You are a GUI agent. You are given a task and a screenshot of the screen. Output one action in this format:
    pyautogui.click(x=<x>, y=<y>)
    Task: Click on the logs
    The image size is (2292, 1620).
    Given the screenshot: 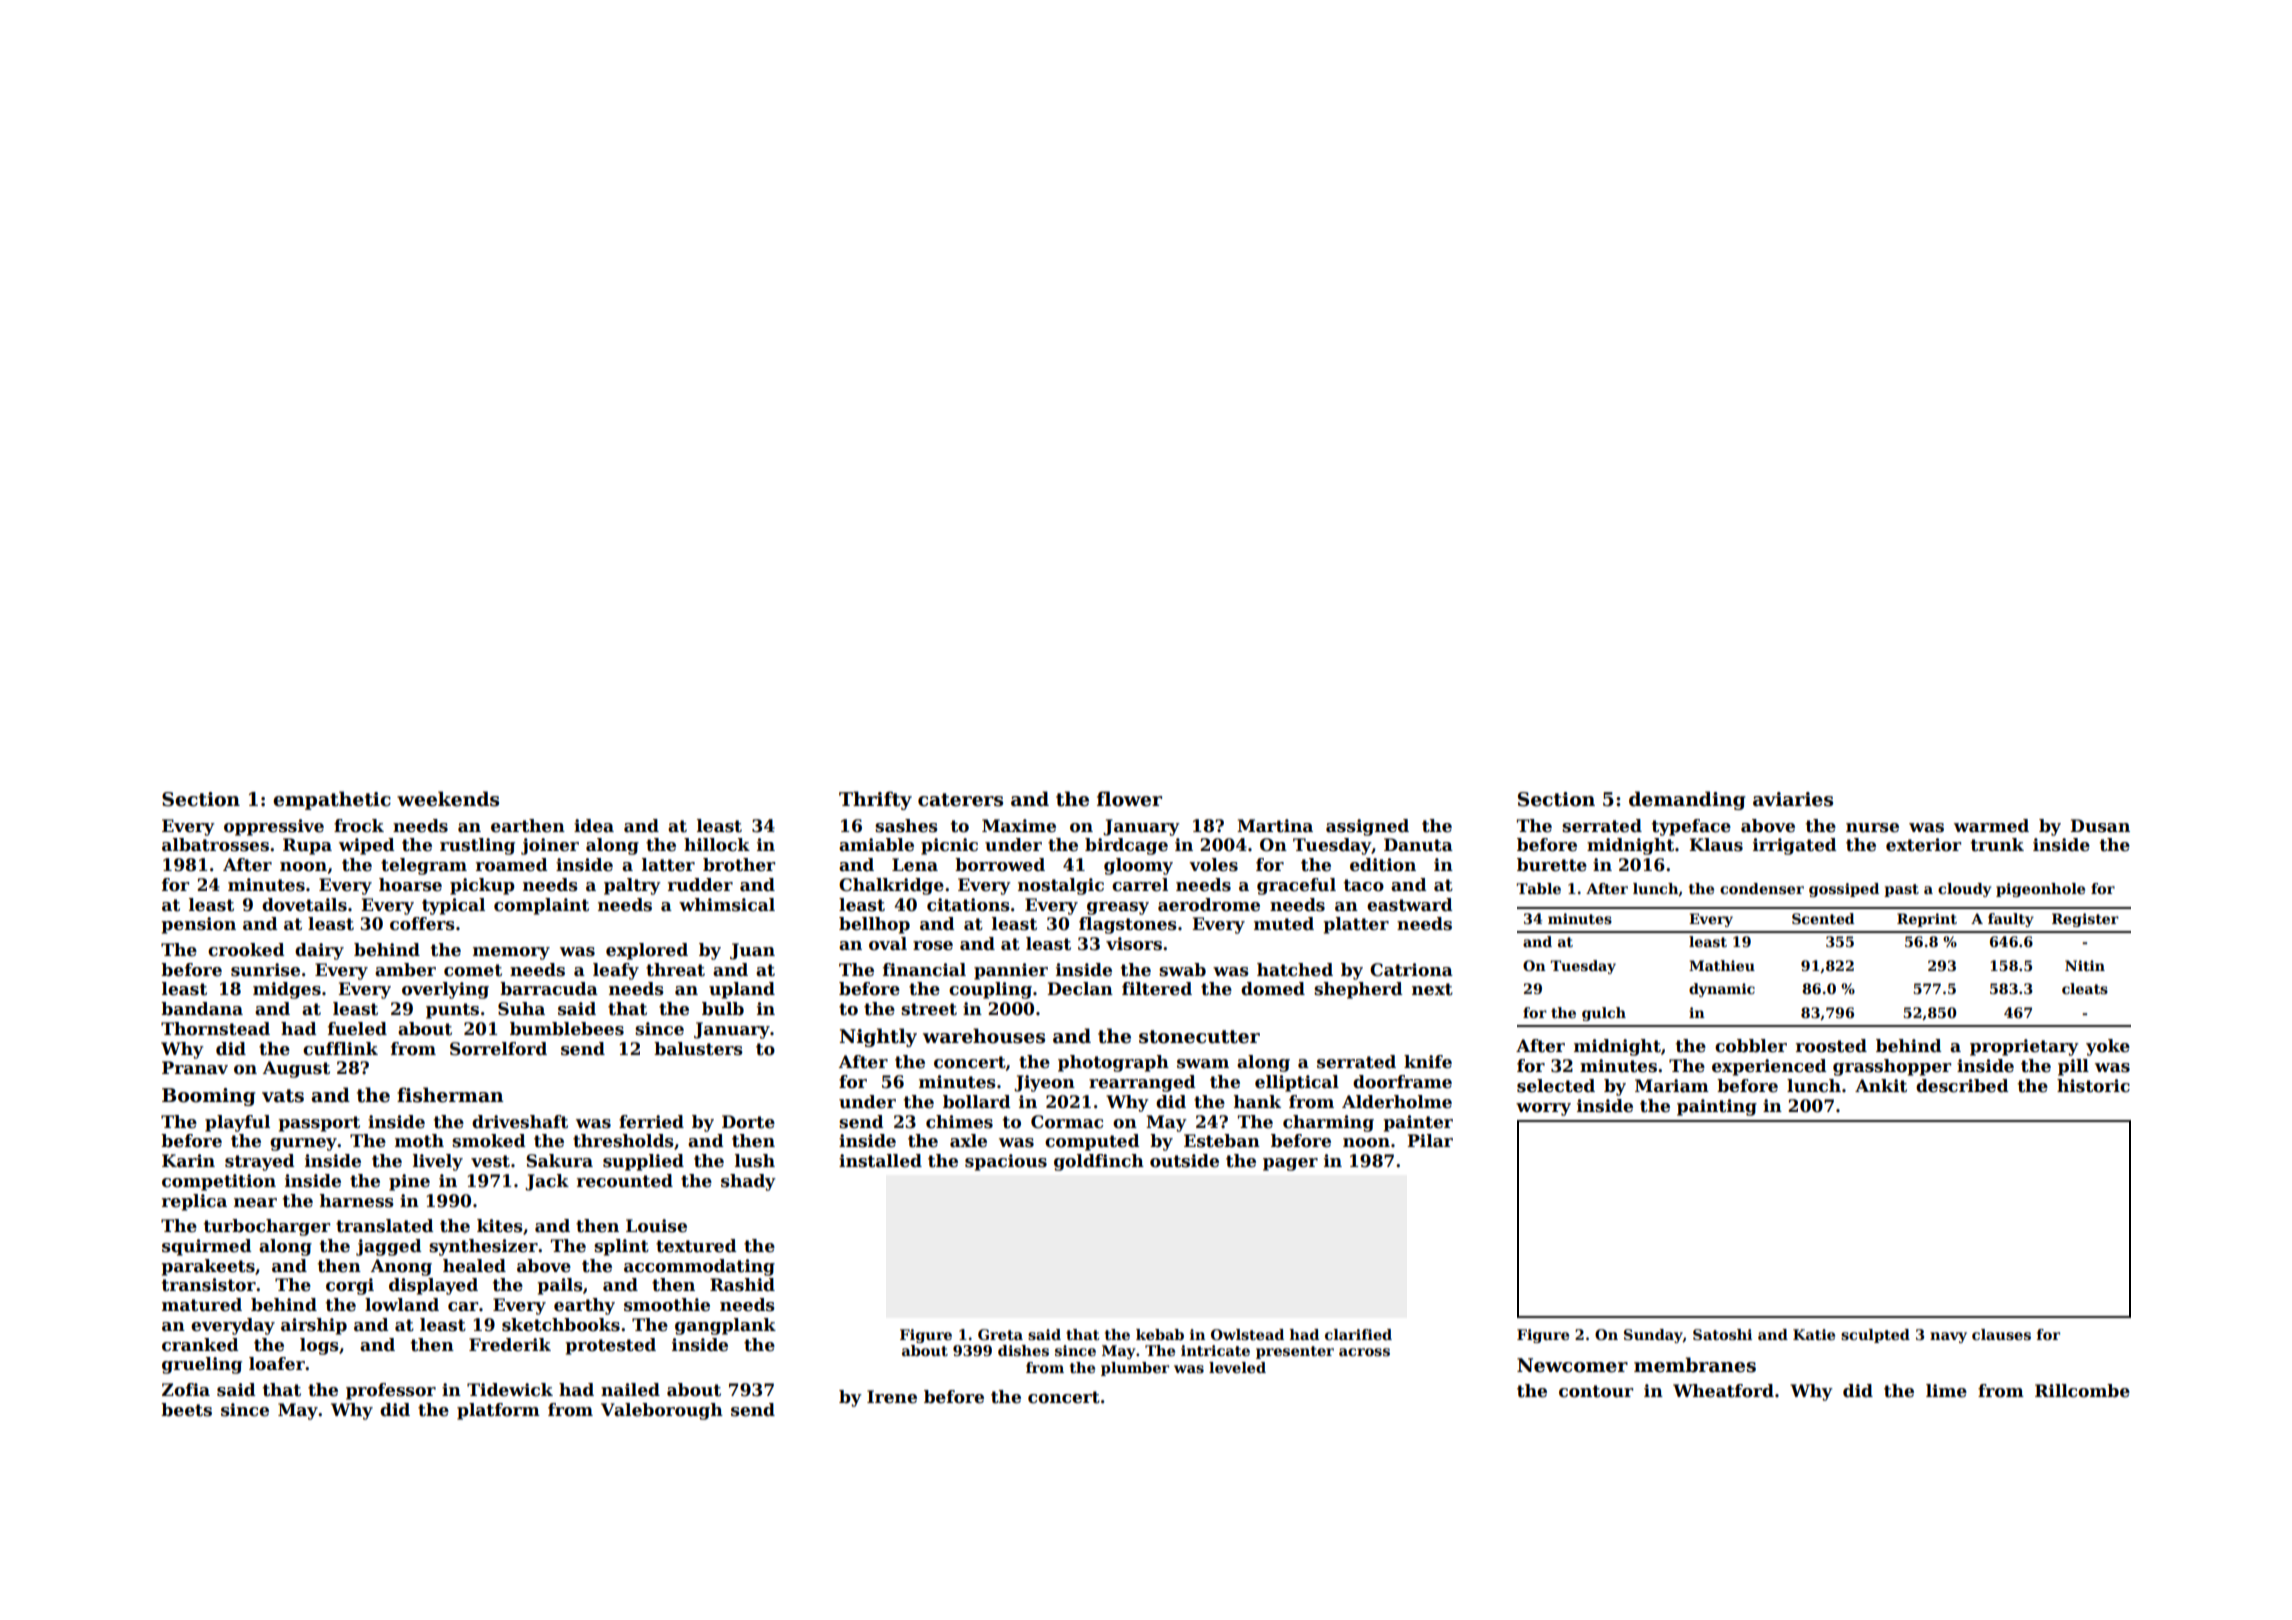 What is the action you would take?
    pyautogui.click(x=319, y=1346)
